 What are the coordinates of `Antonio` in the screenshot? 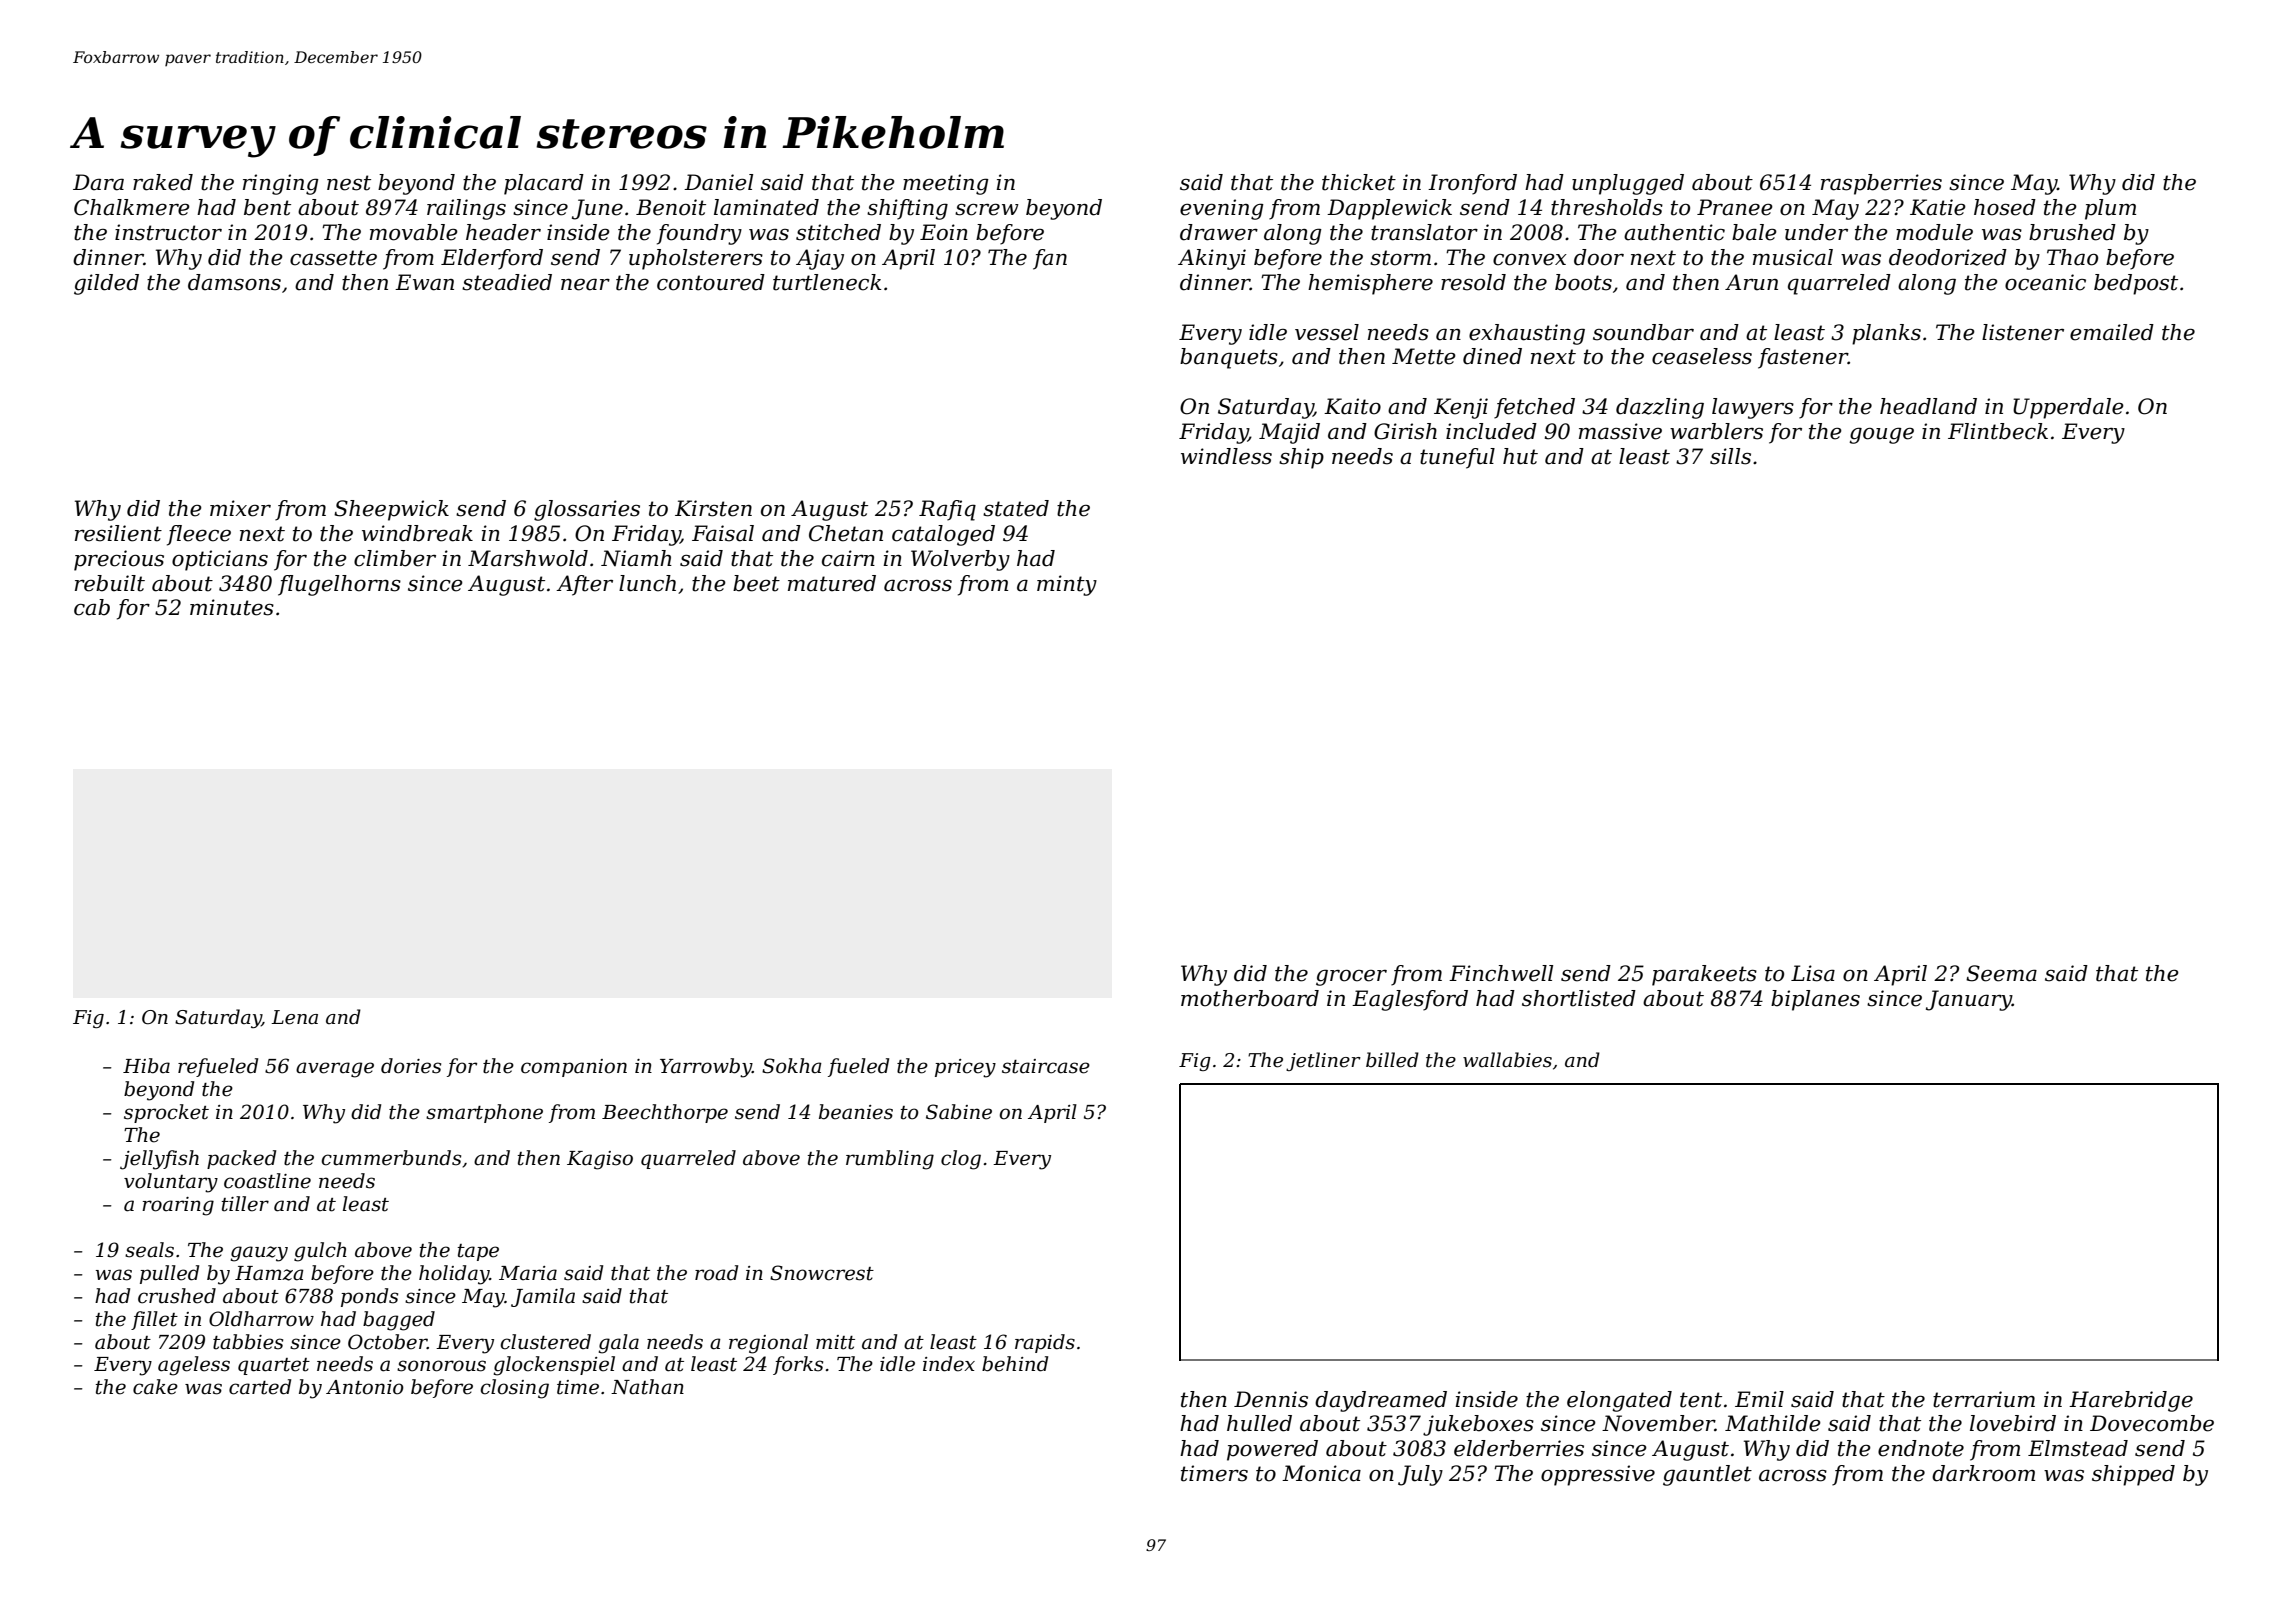 It's located at (365, 1387).
